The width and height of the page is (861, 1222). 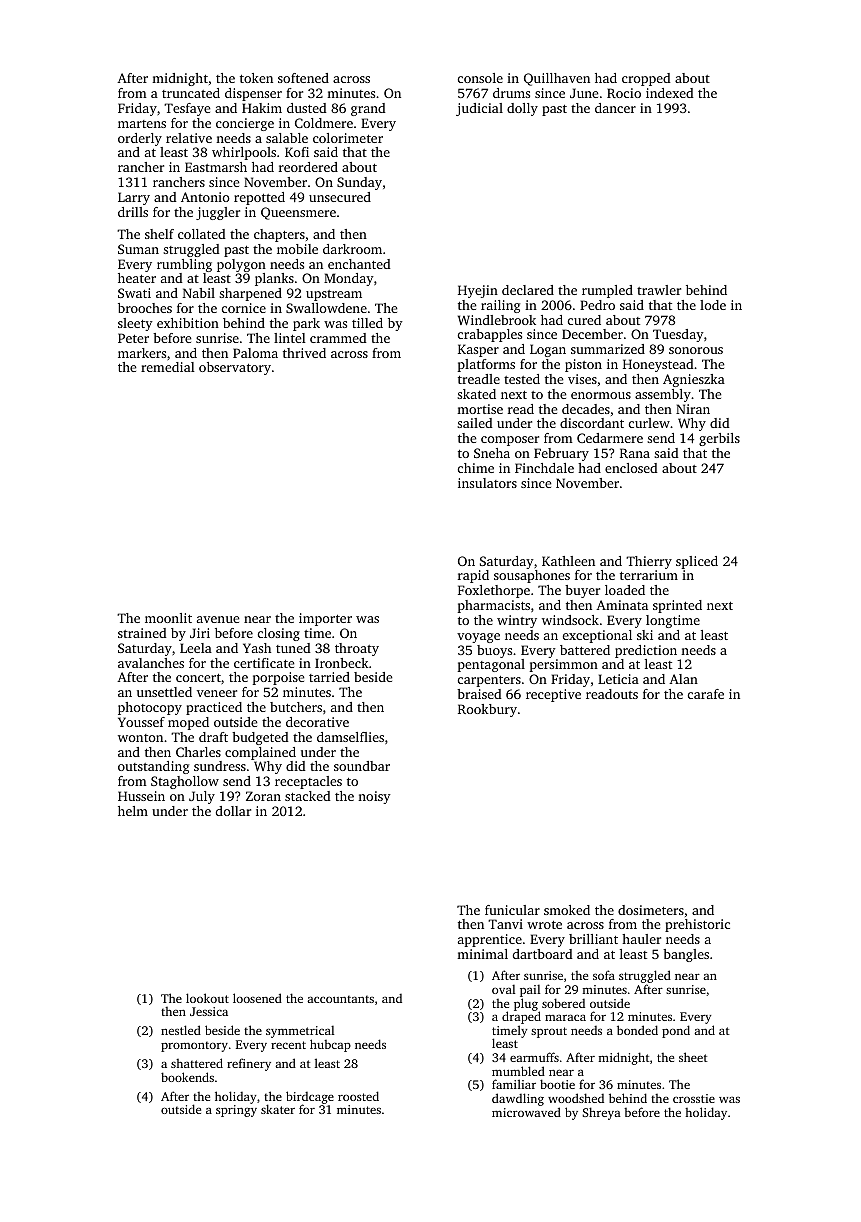 I want to click on dosimeters, so click(x=651, y=910).
